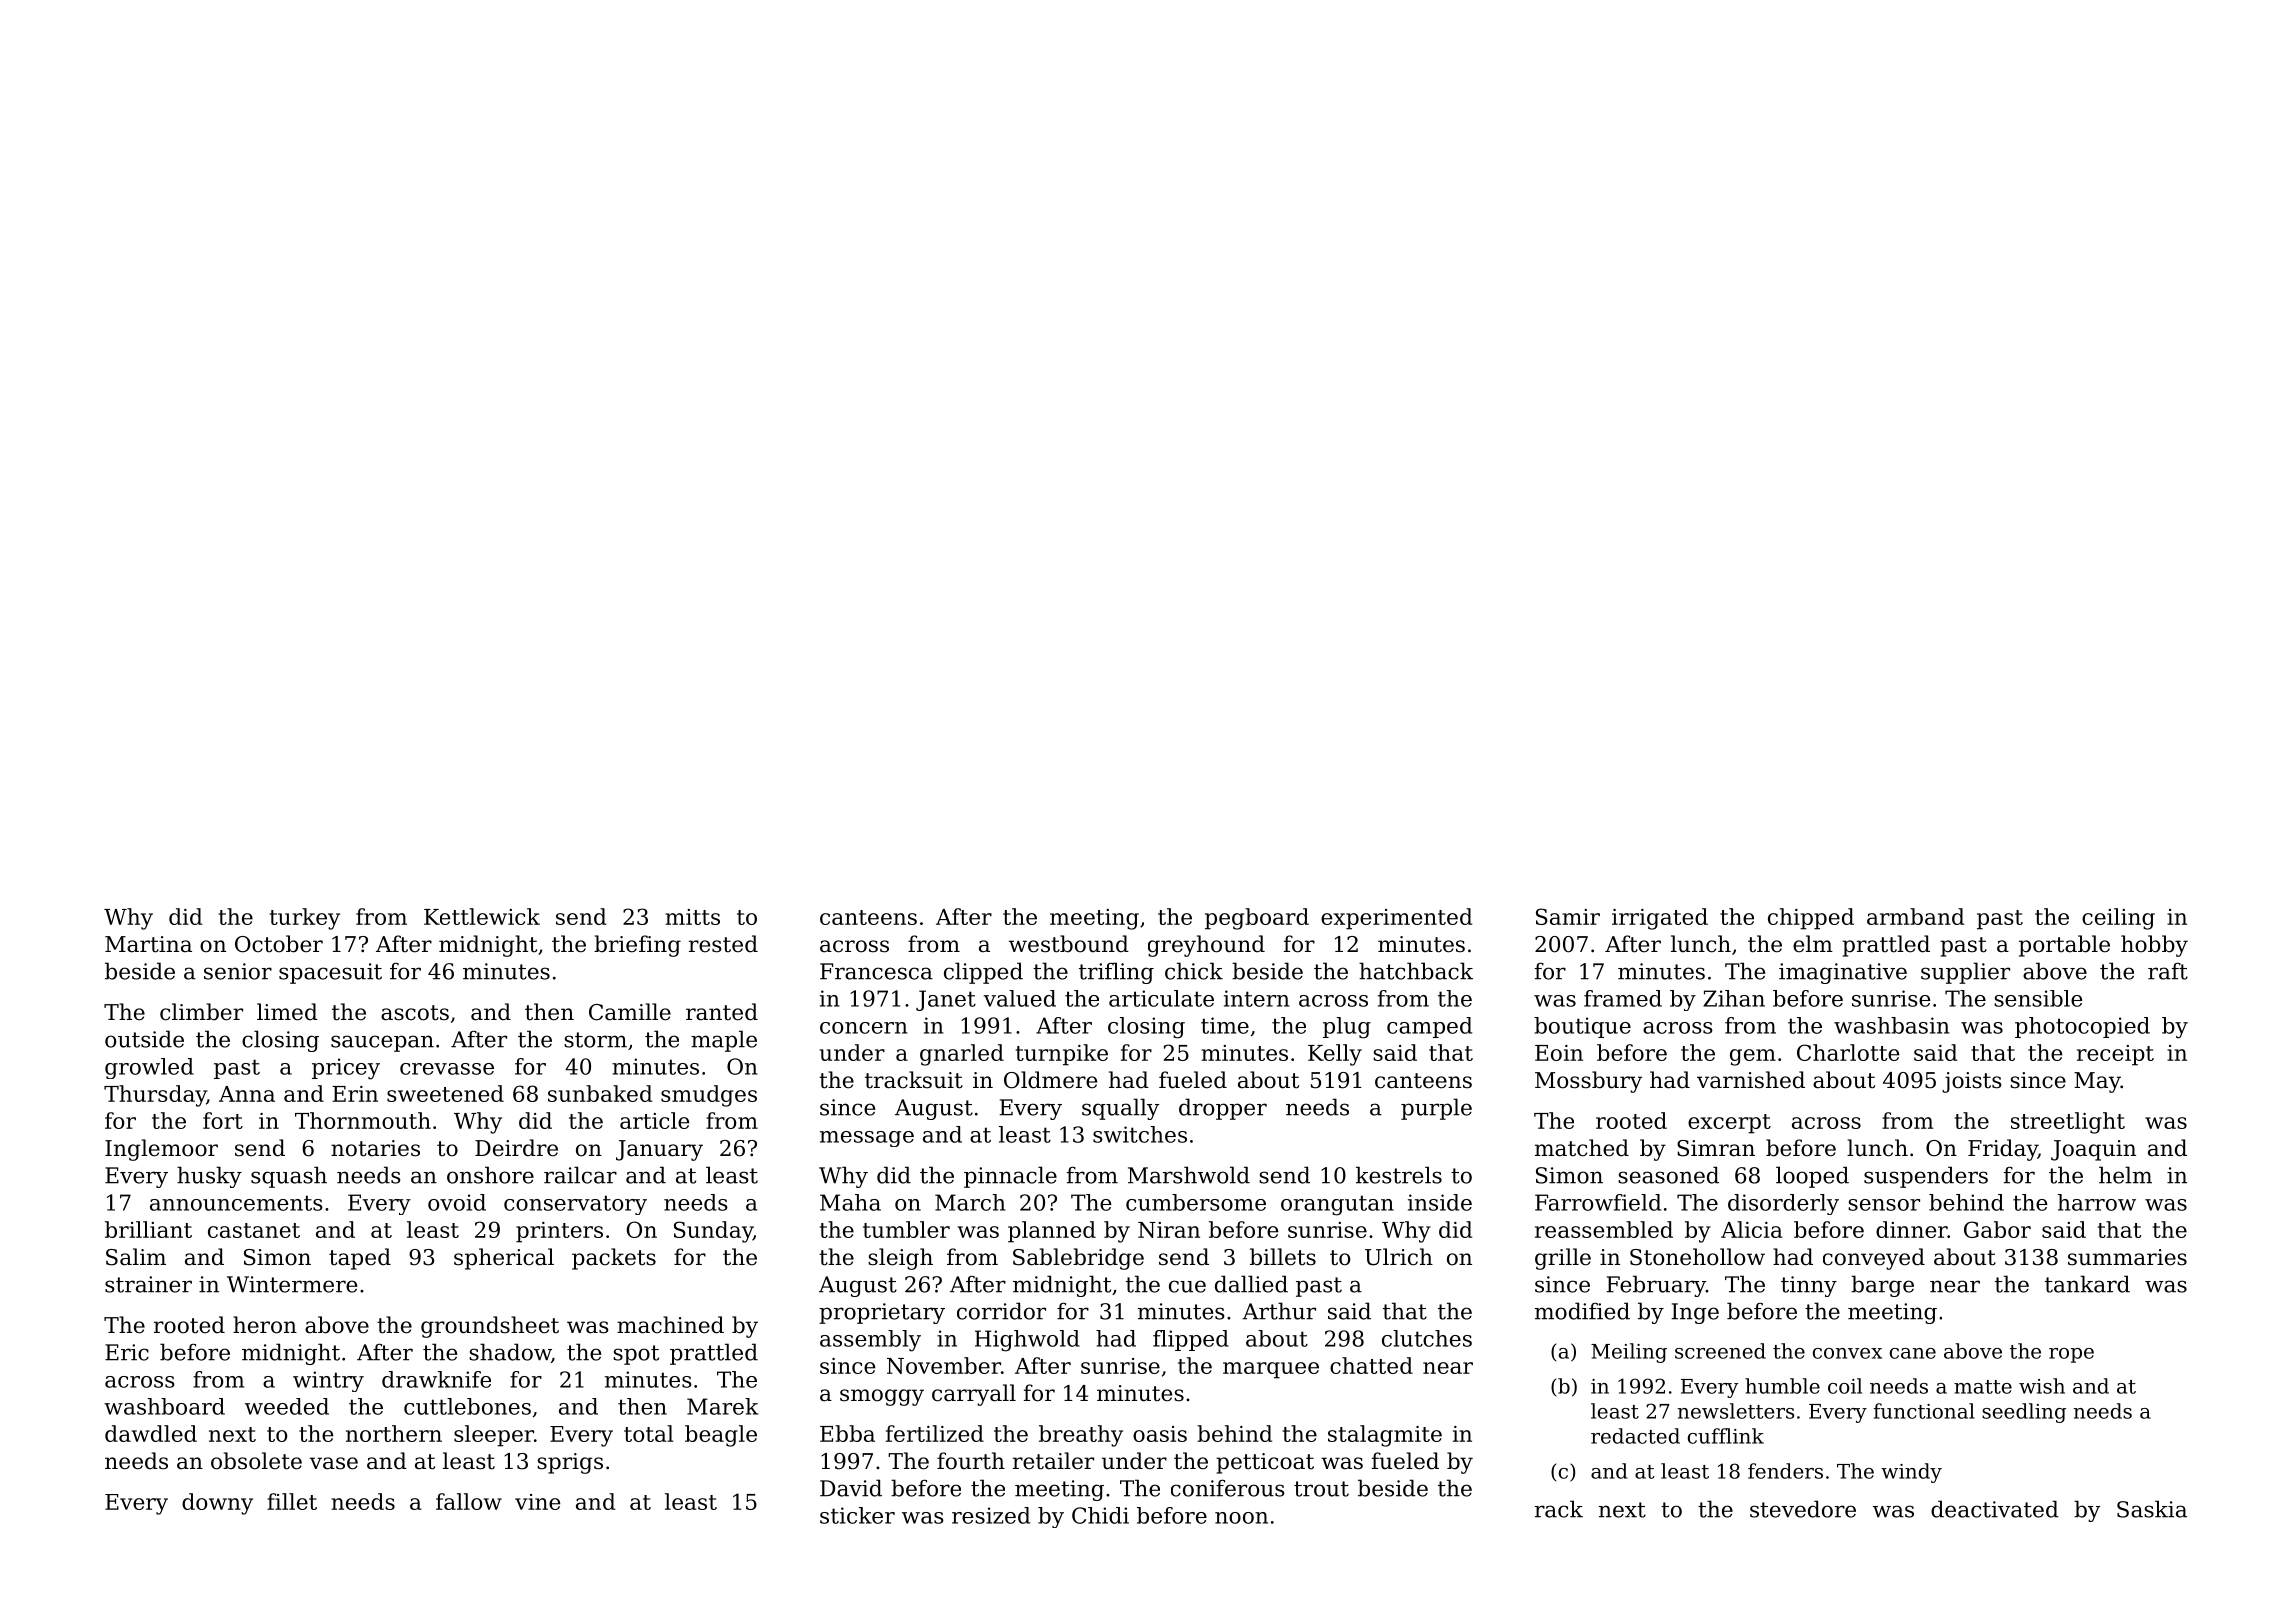 The height and width of the screenshot is (1620, 2292). I want to click on outside, so click(144, 1039).
